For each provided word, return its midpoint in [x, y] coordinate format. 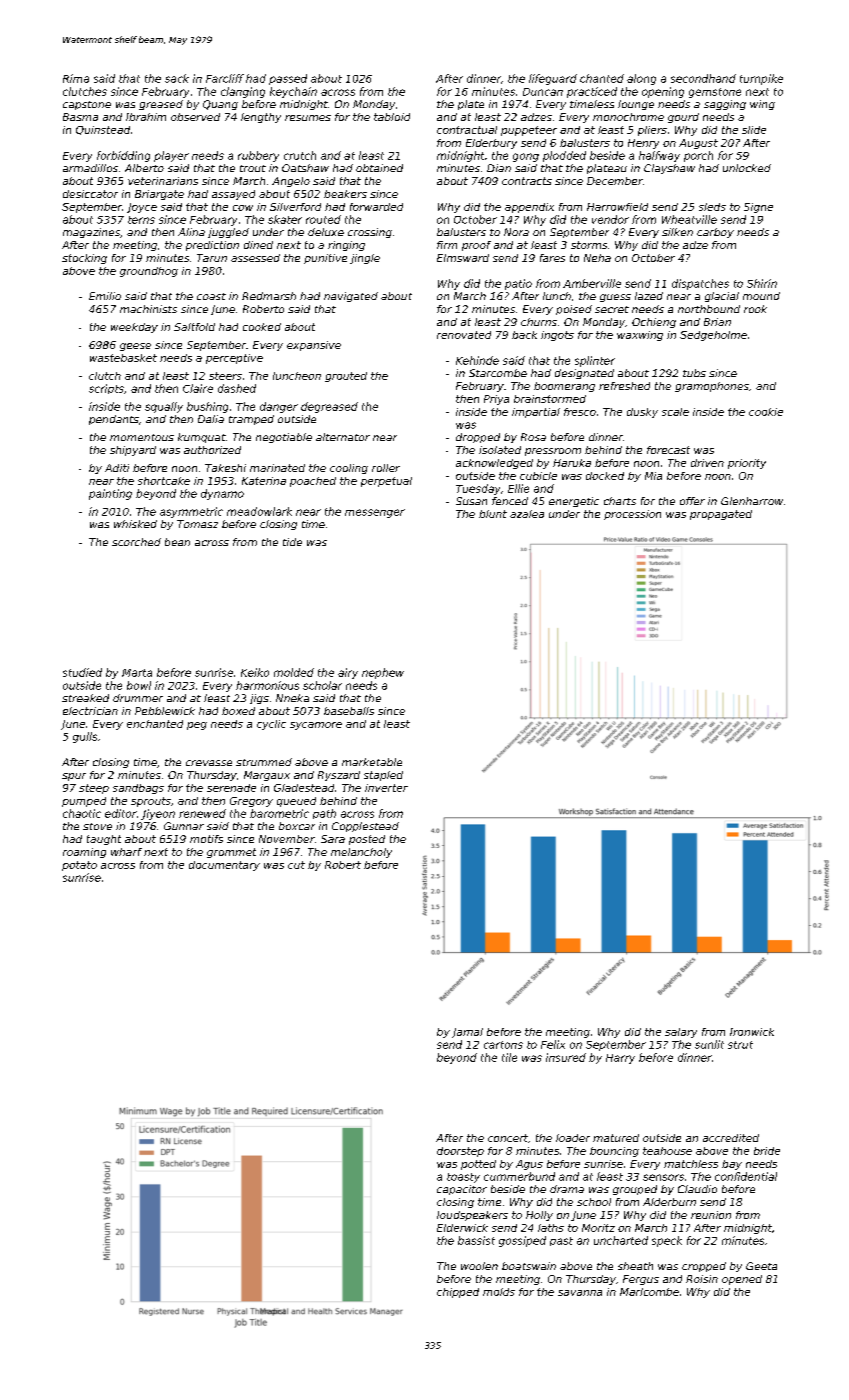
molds [499, 1292]
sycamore [316, 726]
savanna [580, 1293]
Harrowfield [617, 207]
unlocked [747, 168]
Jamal [467, 1033]
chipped [458, 1293]
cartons [503, 1045]
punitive [325, 259]
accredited [731, 1138]
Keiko [255, 672]
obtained [379, 168]
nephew [383, 673]
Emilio [105, 296]
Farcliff [225, 78]
